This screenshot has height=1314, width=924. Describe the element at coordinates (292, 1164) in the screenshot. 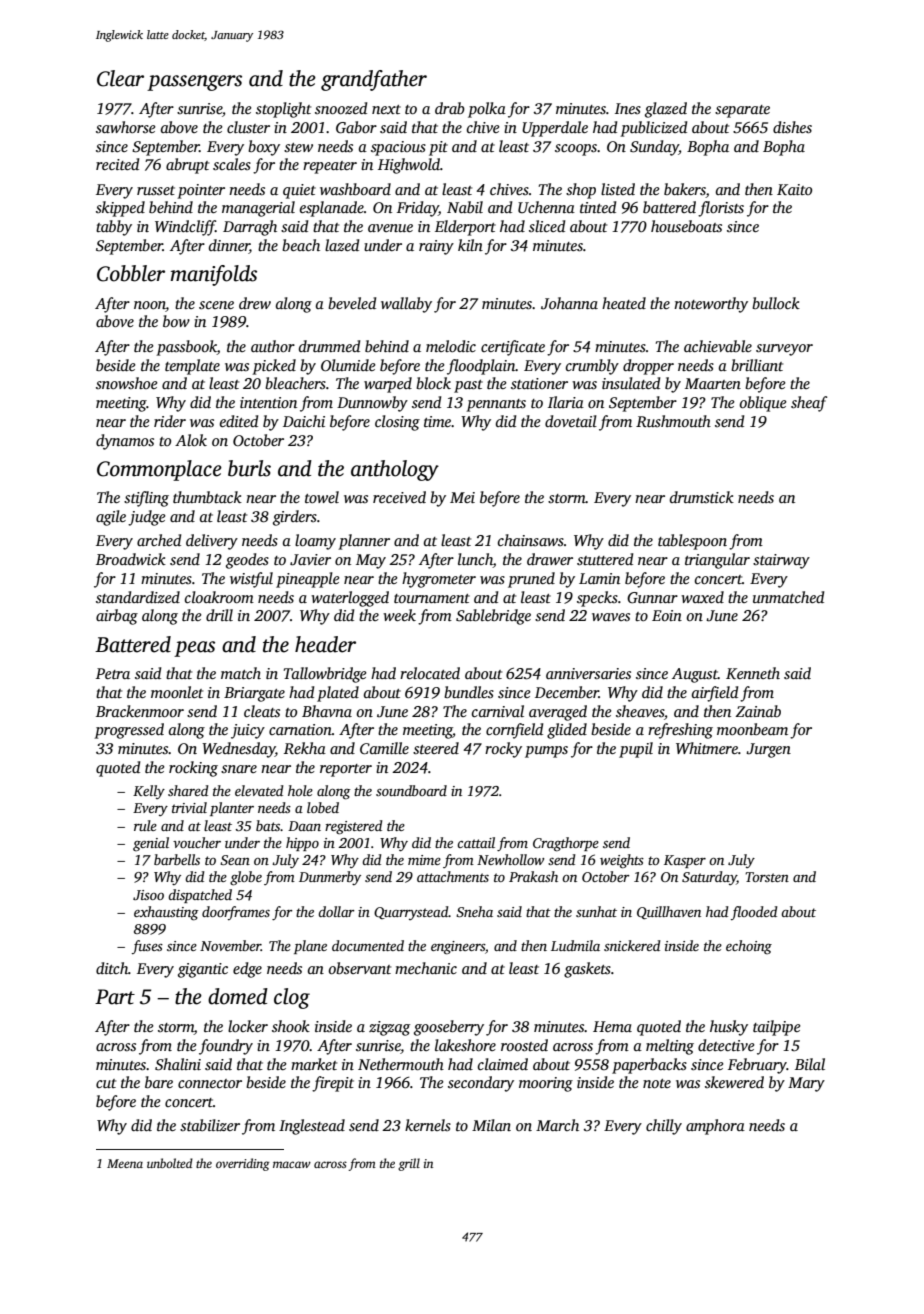

I see `macaw` at that location.
